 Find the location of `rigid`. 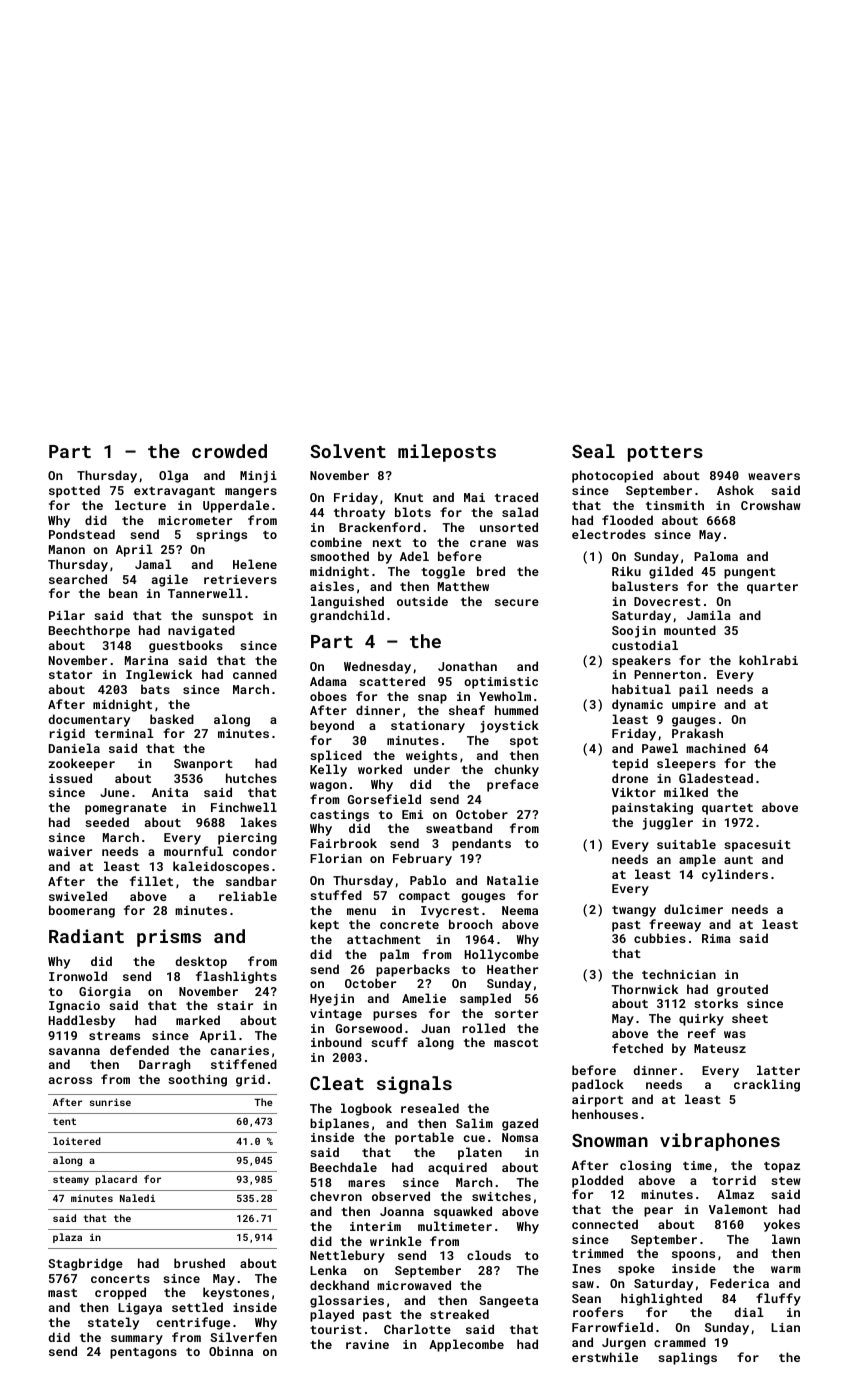

rigid is located at coordinates (67, 734).
